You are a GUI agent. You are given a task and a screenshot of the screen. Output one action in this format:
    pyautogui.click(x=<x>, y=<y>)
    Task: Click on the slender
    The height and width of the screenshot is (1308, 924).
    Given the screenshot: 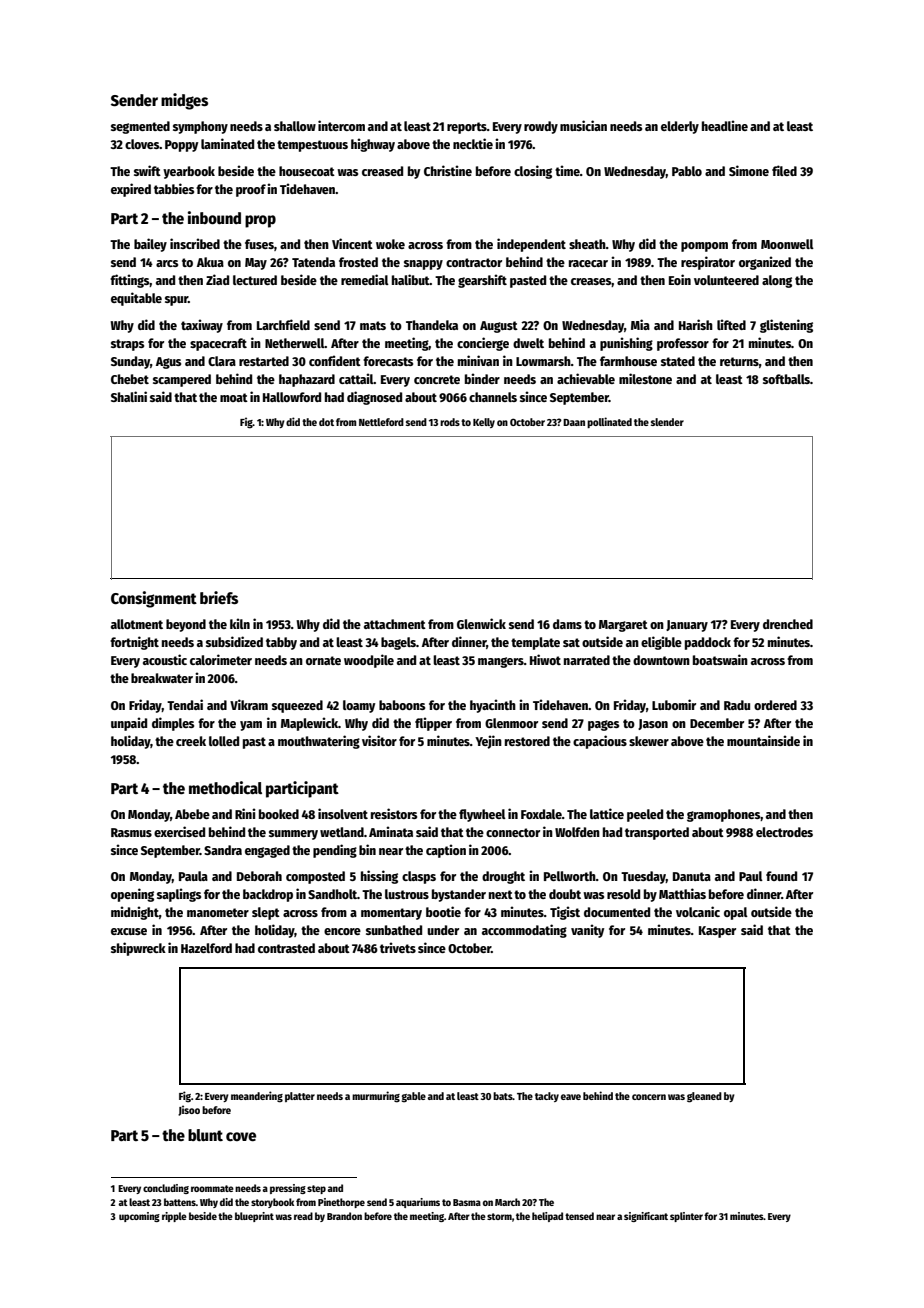 What is the action you would take?
    pyautogui.click(x=667, y=422)
